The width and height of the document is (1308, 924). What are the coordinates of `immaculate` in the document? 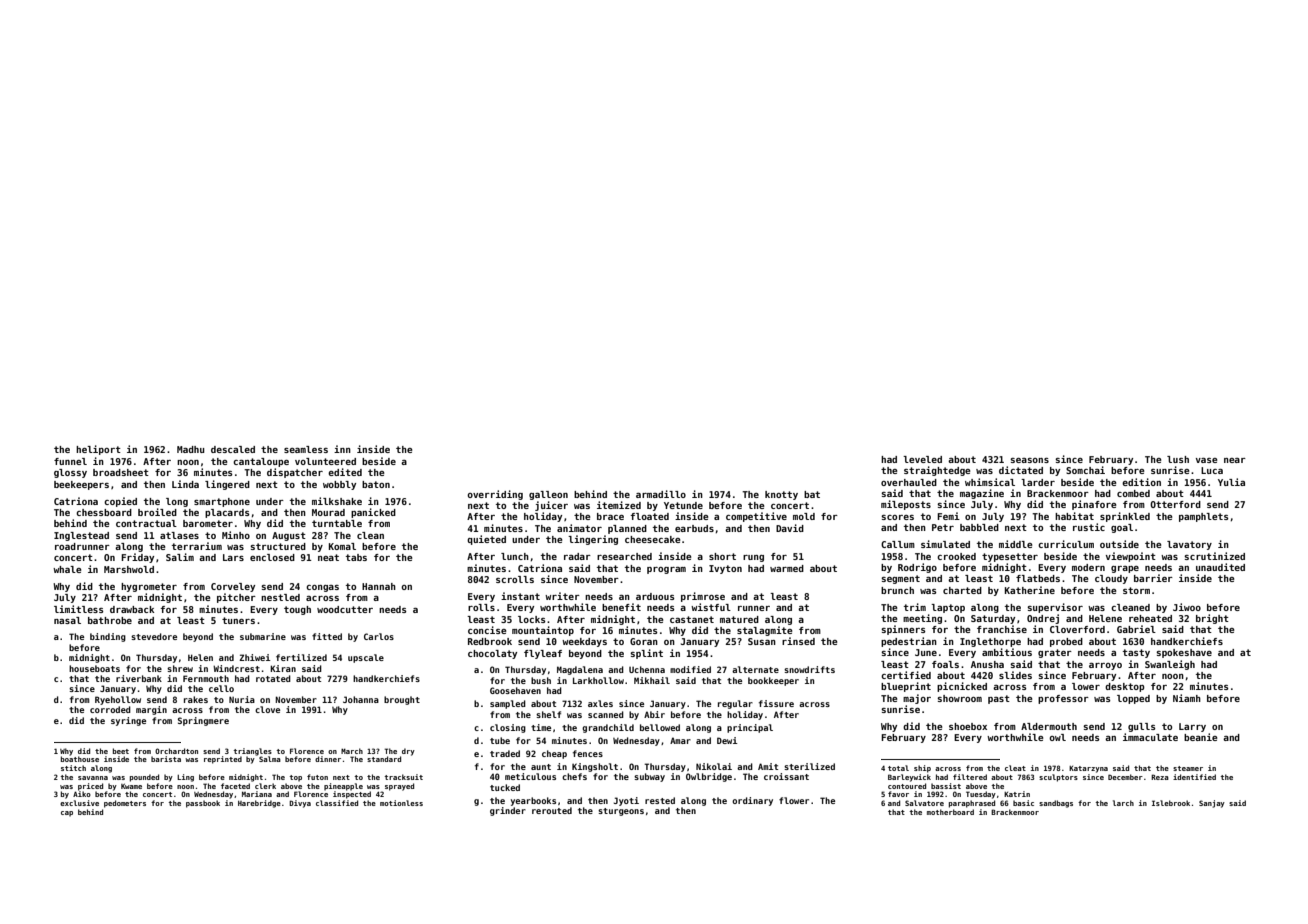 It's located at (1150, 737).
